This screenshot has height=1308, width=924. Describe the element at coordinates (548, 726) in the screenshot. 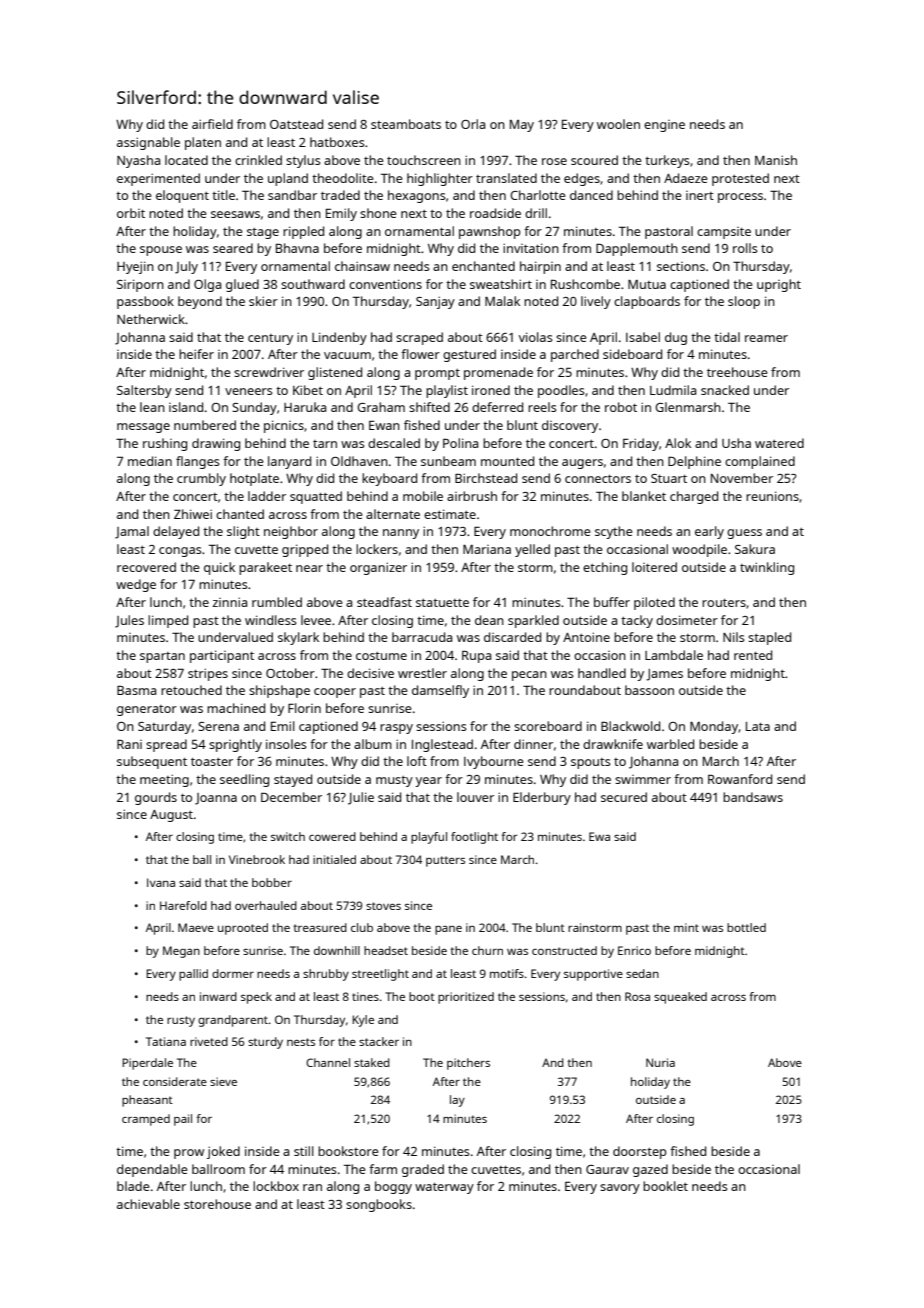

I see `scoreboard` at that location.
